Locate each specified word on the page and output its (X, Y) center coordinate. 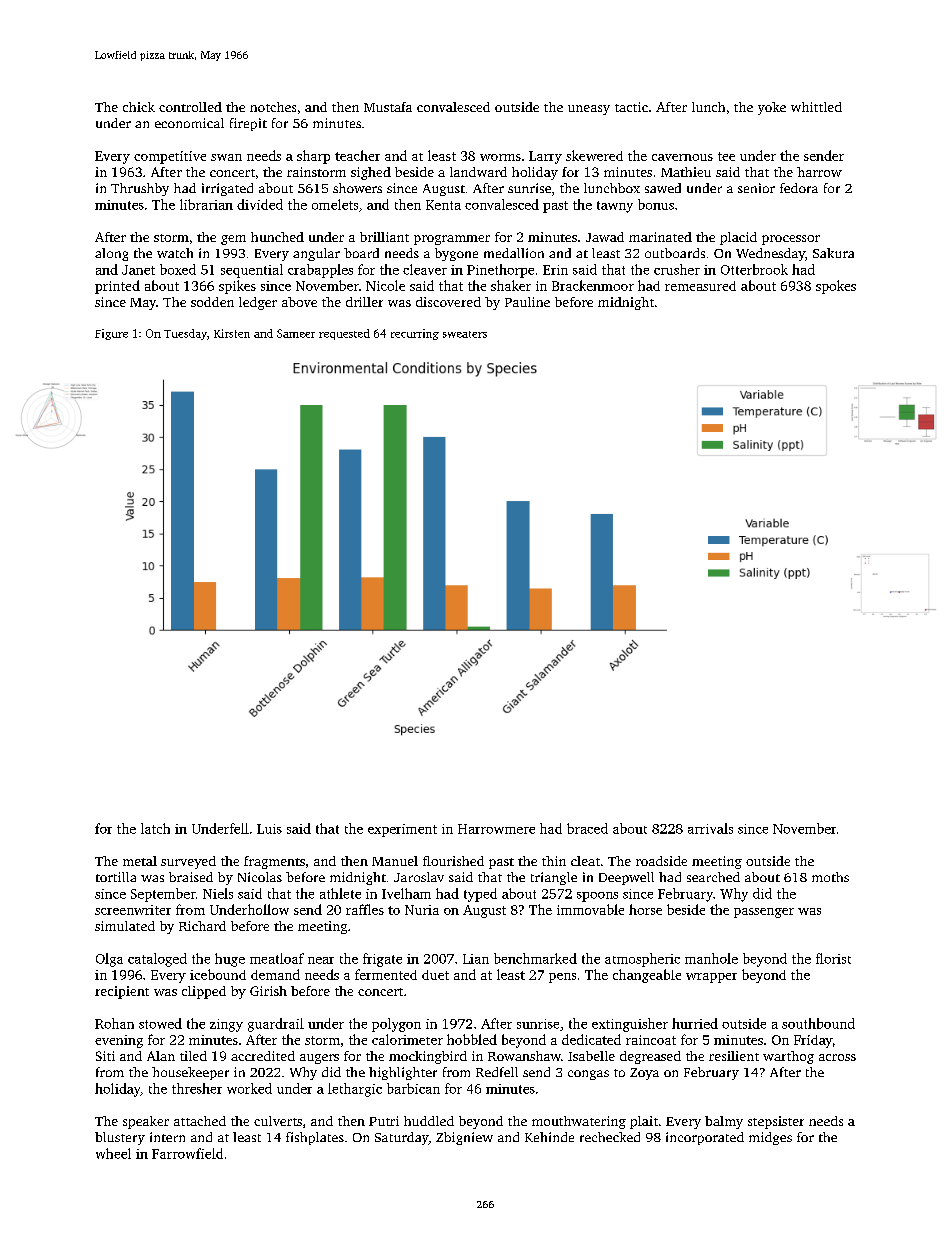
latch (155, 828)
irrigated (227, 189)
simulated (125, 926)
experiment (402, 830)
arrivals (710, 828)
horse (645, 909)
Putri (384, 1121)
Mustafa (388, 107)
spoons (597, 897)
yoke (772, 108)
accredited (263, 1056)
